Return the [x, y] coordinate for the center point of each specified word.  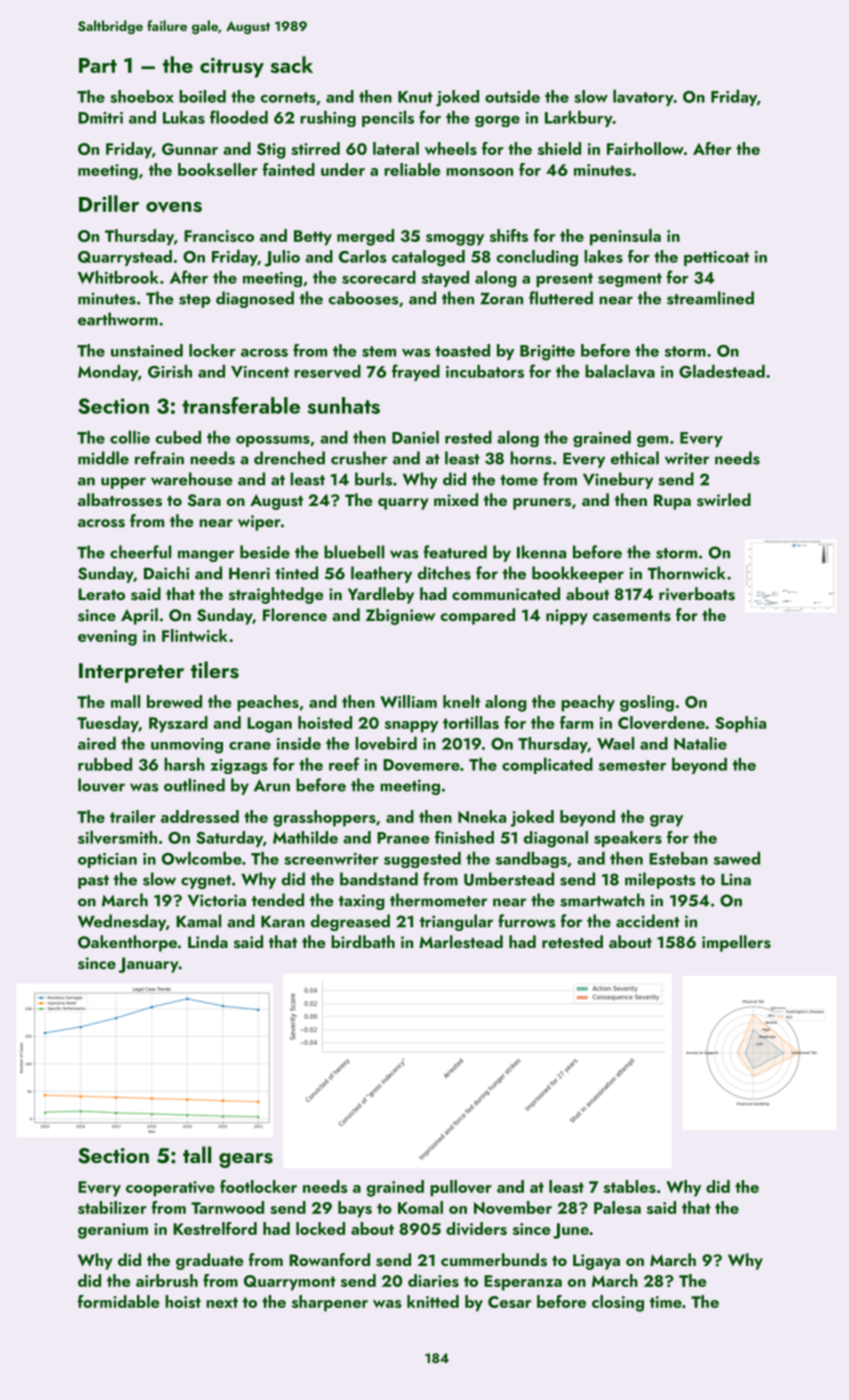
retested [572, 942]
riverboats [697, 594]
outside [512, 96]
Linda [208, 941]
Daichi [166, 573]
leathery [381, 574]
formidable [119, 1301]
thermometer [438, 900]
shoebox [142, 96]
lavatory [643, 98]
